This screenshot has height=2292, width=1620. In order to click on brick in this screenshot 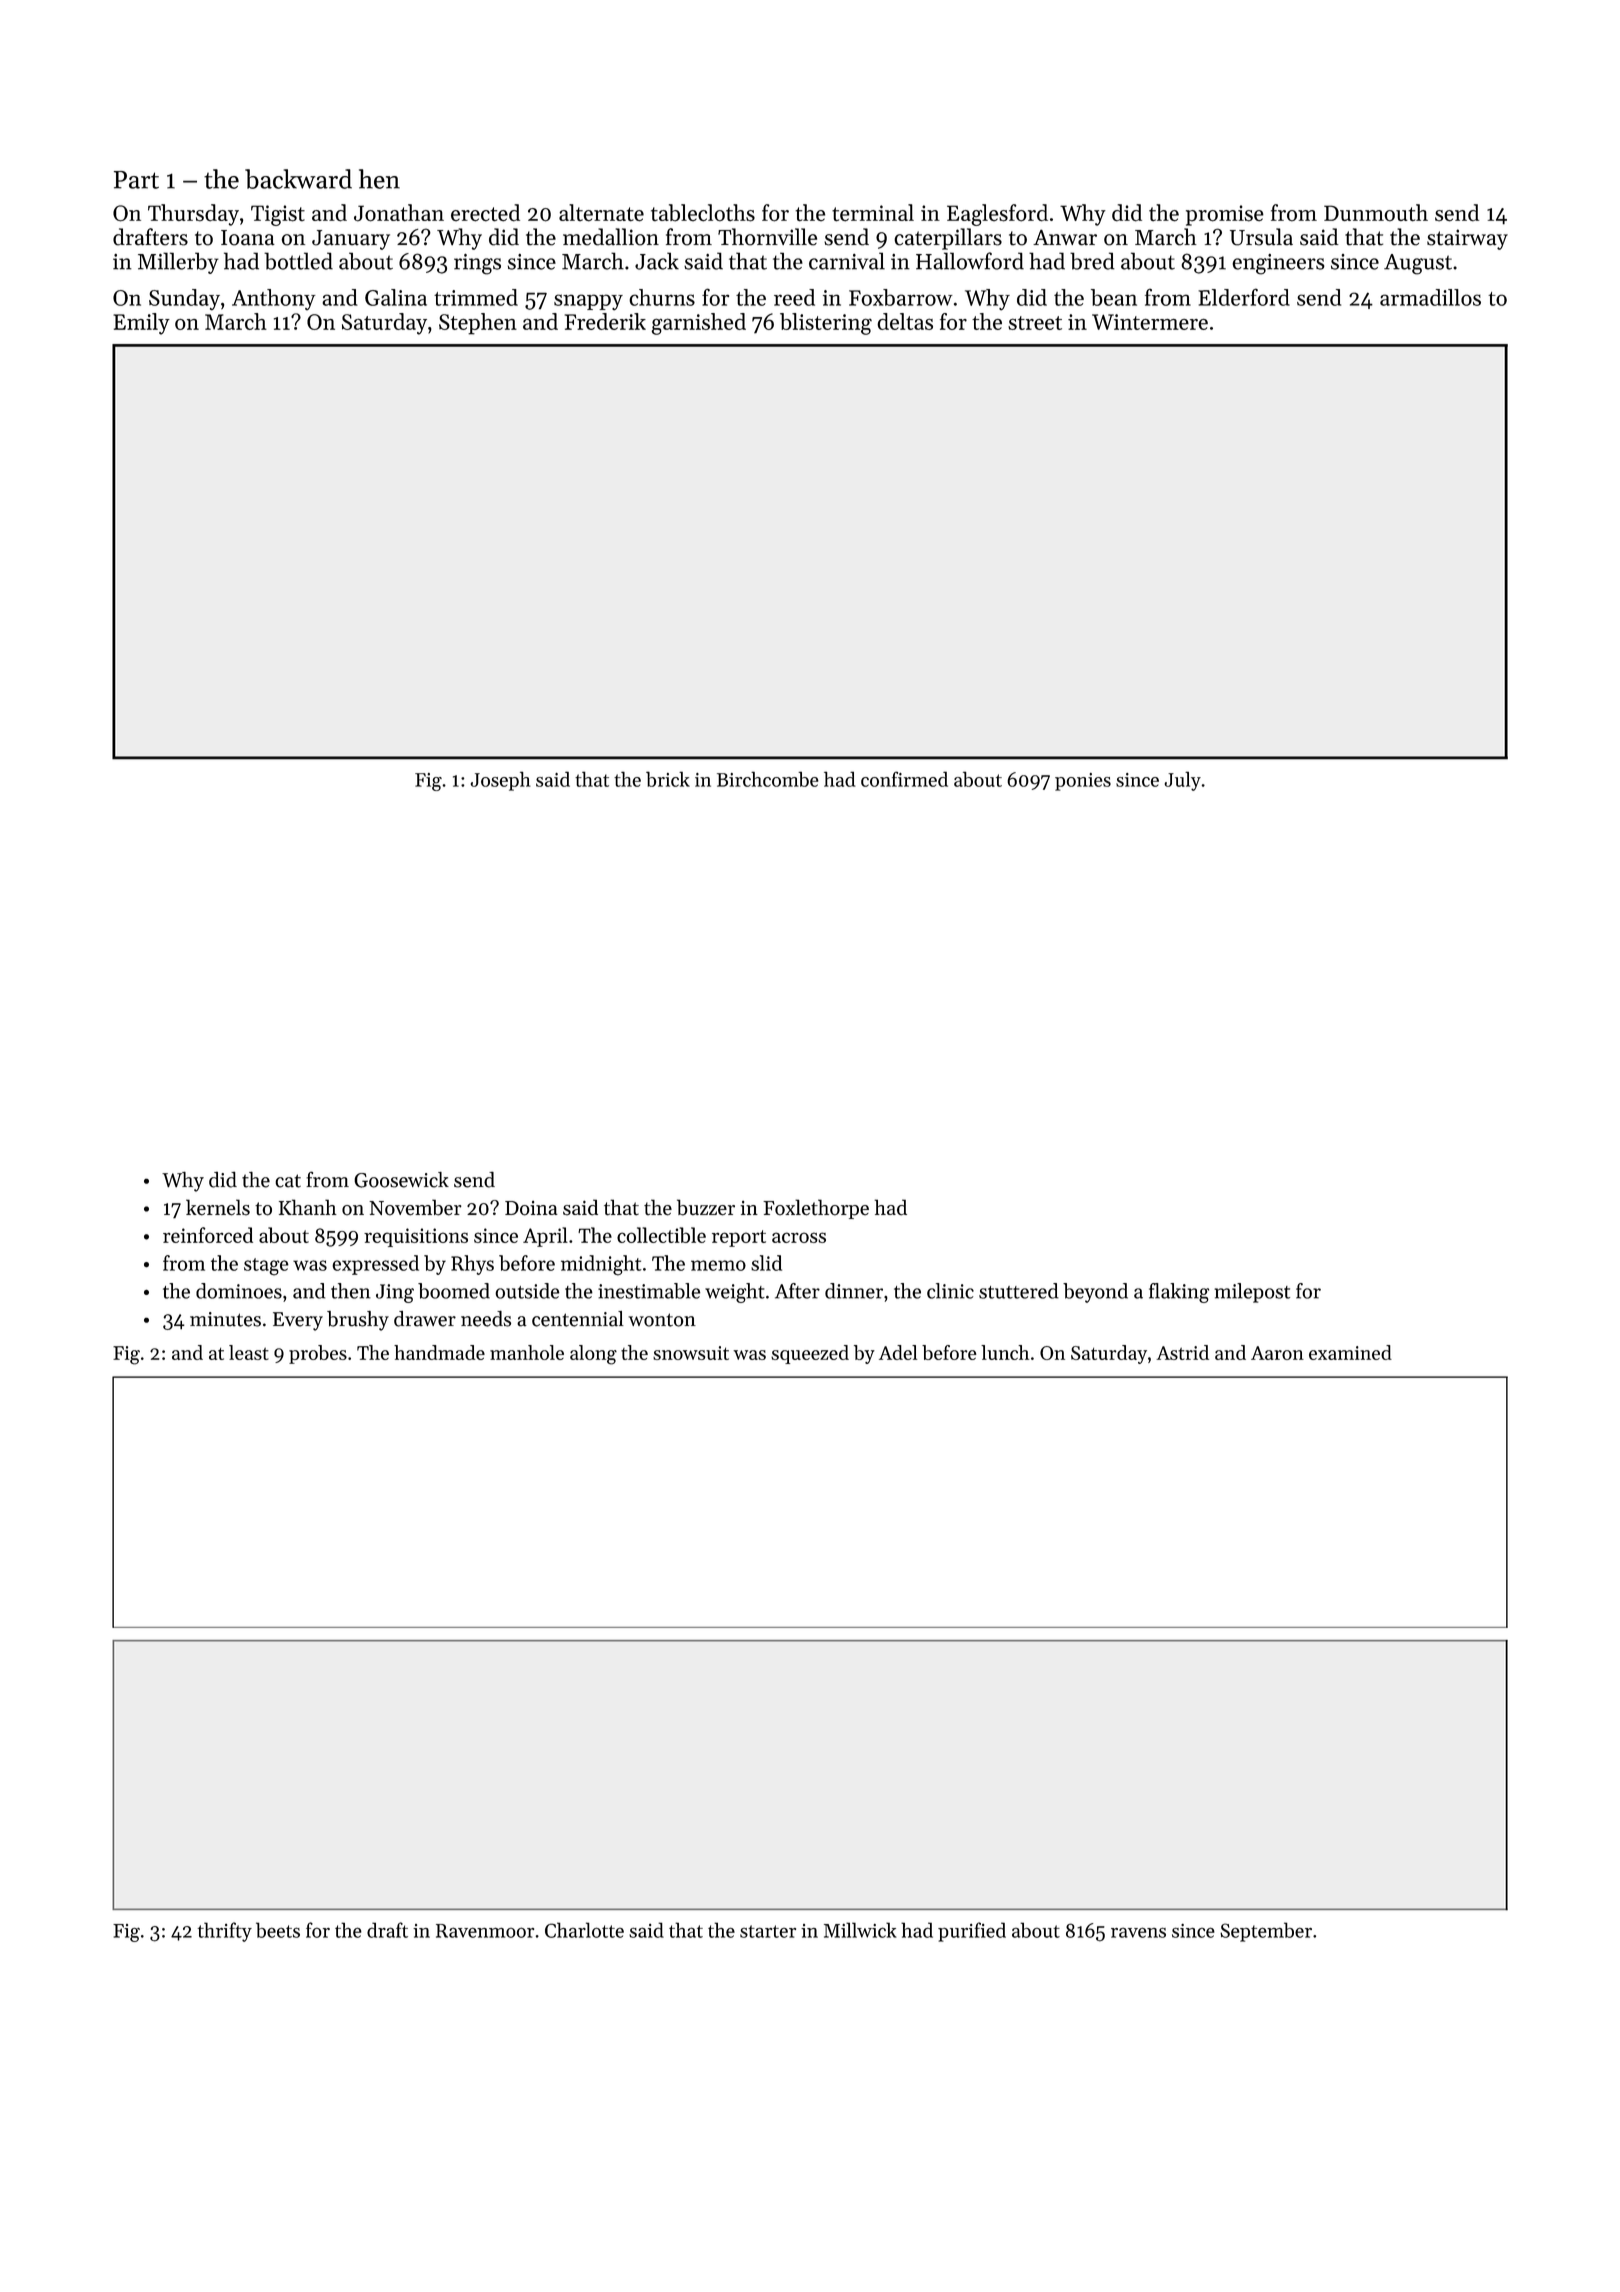, I will do `click(668, 779)`.
